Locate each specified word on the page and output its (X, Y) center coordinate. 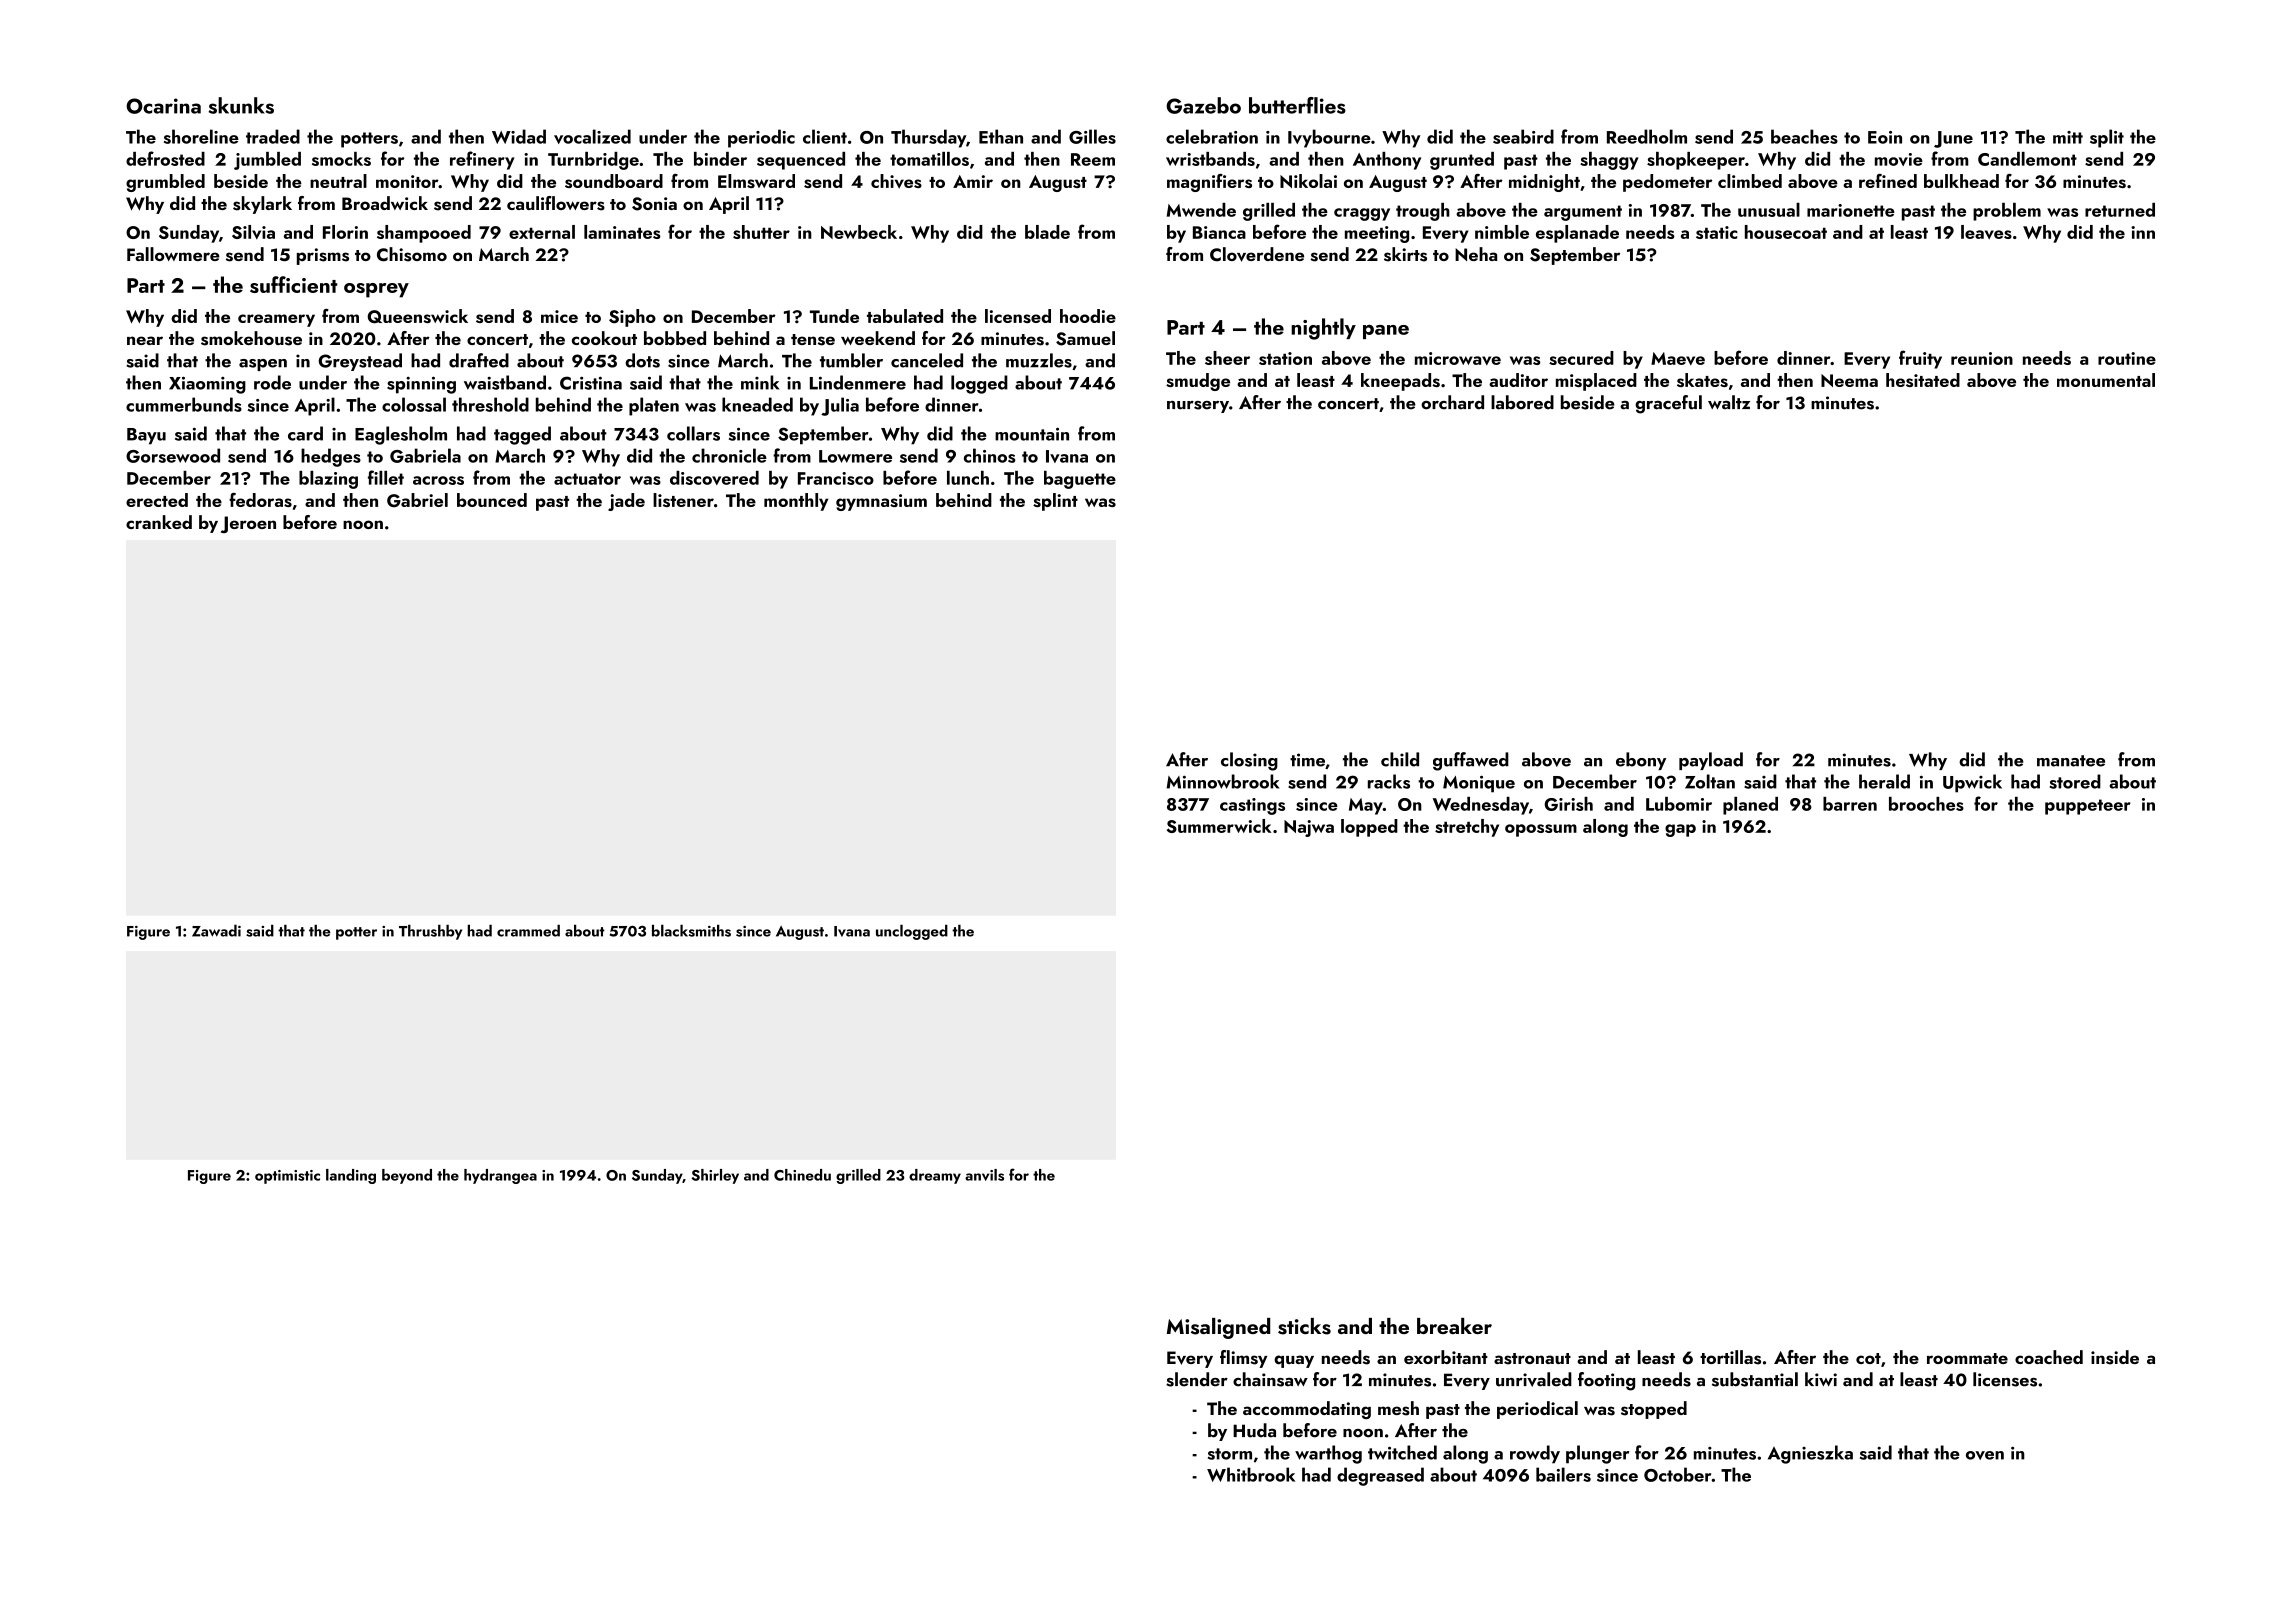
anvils (984, 1175)
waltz (1729, 402)
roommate (1967, 1358)
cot (1868, 1358)
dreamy (935, 1176)
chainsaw (1270, 1379)
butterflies (1297, 105)
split (2107, 138)
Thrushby (430, 932)
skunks (241, 105)
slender (1197, 1379)
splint (1055, 502)
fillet (386, 477)
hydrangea (500, 1176)
